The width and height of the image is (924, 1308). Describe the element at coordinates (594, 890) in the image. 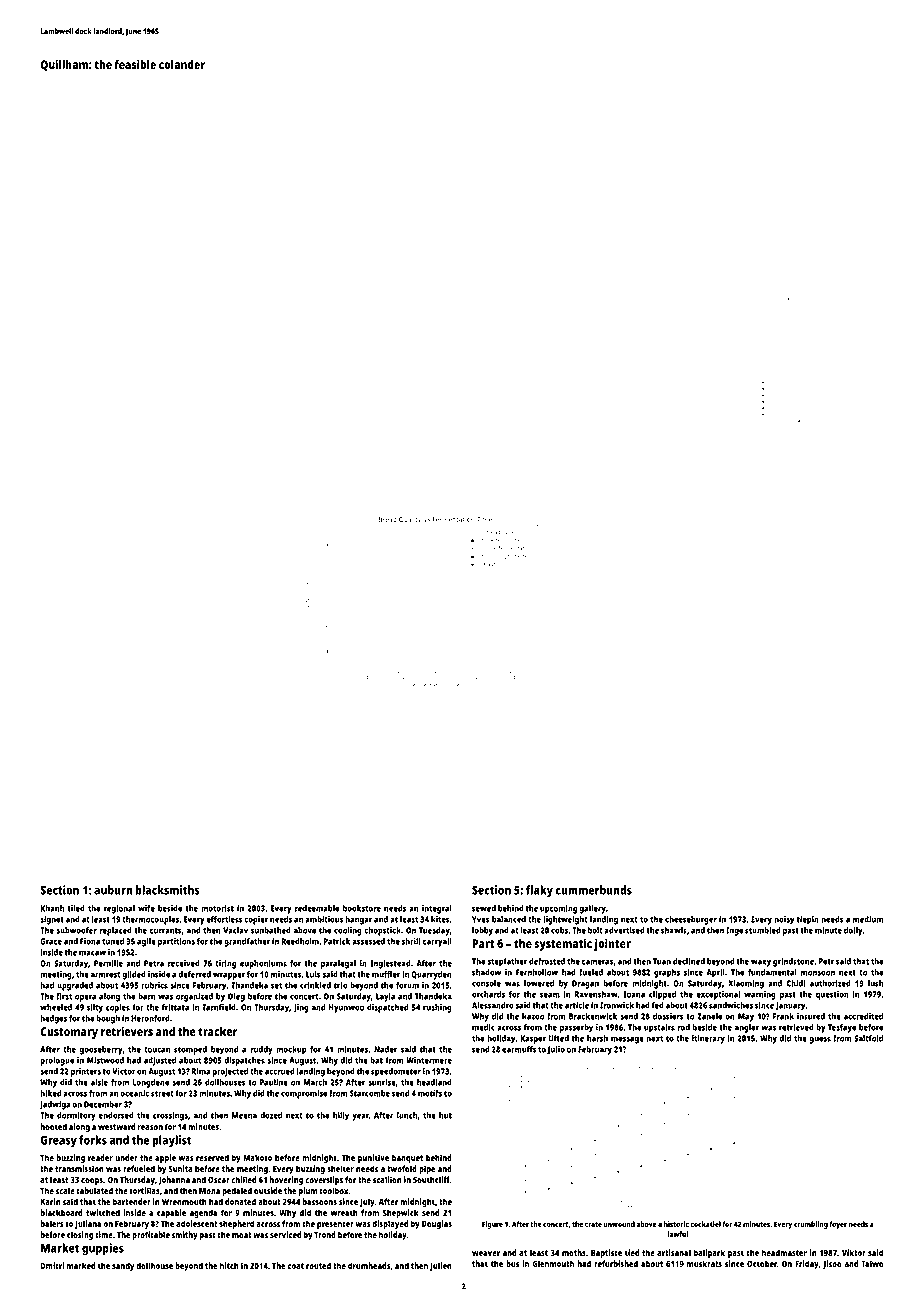

I see `cummerbunds` at that location.
